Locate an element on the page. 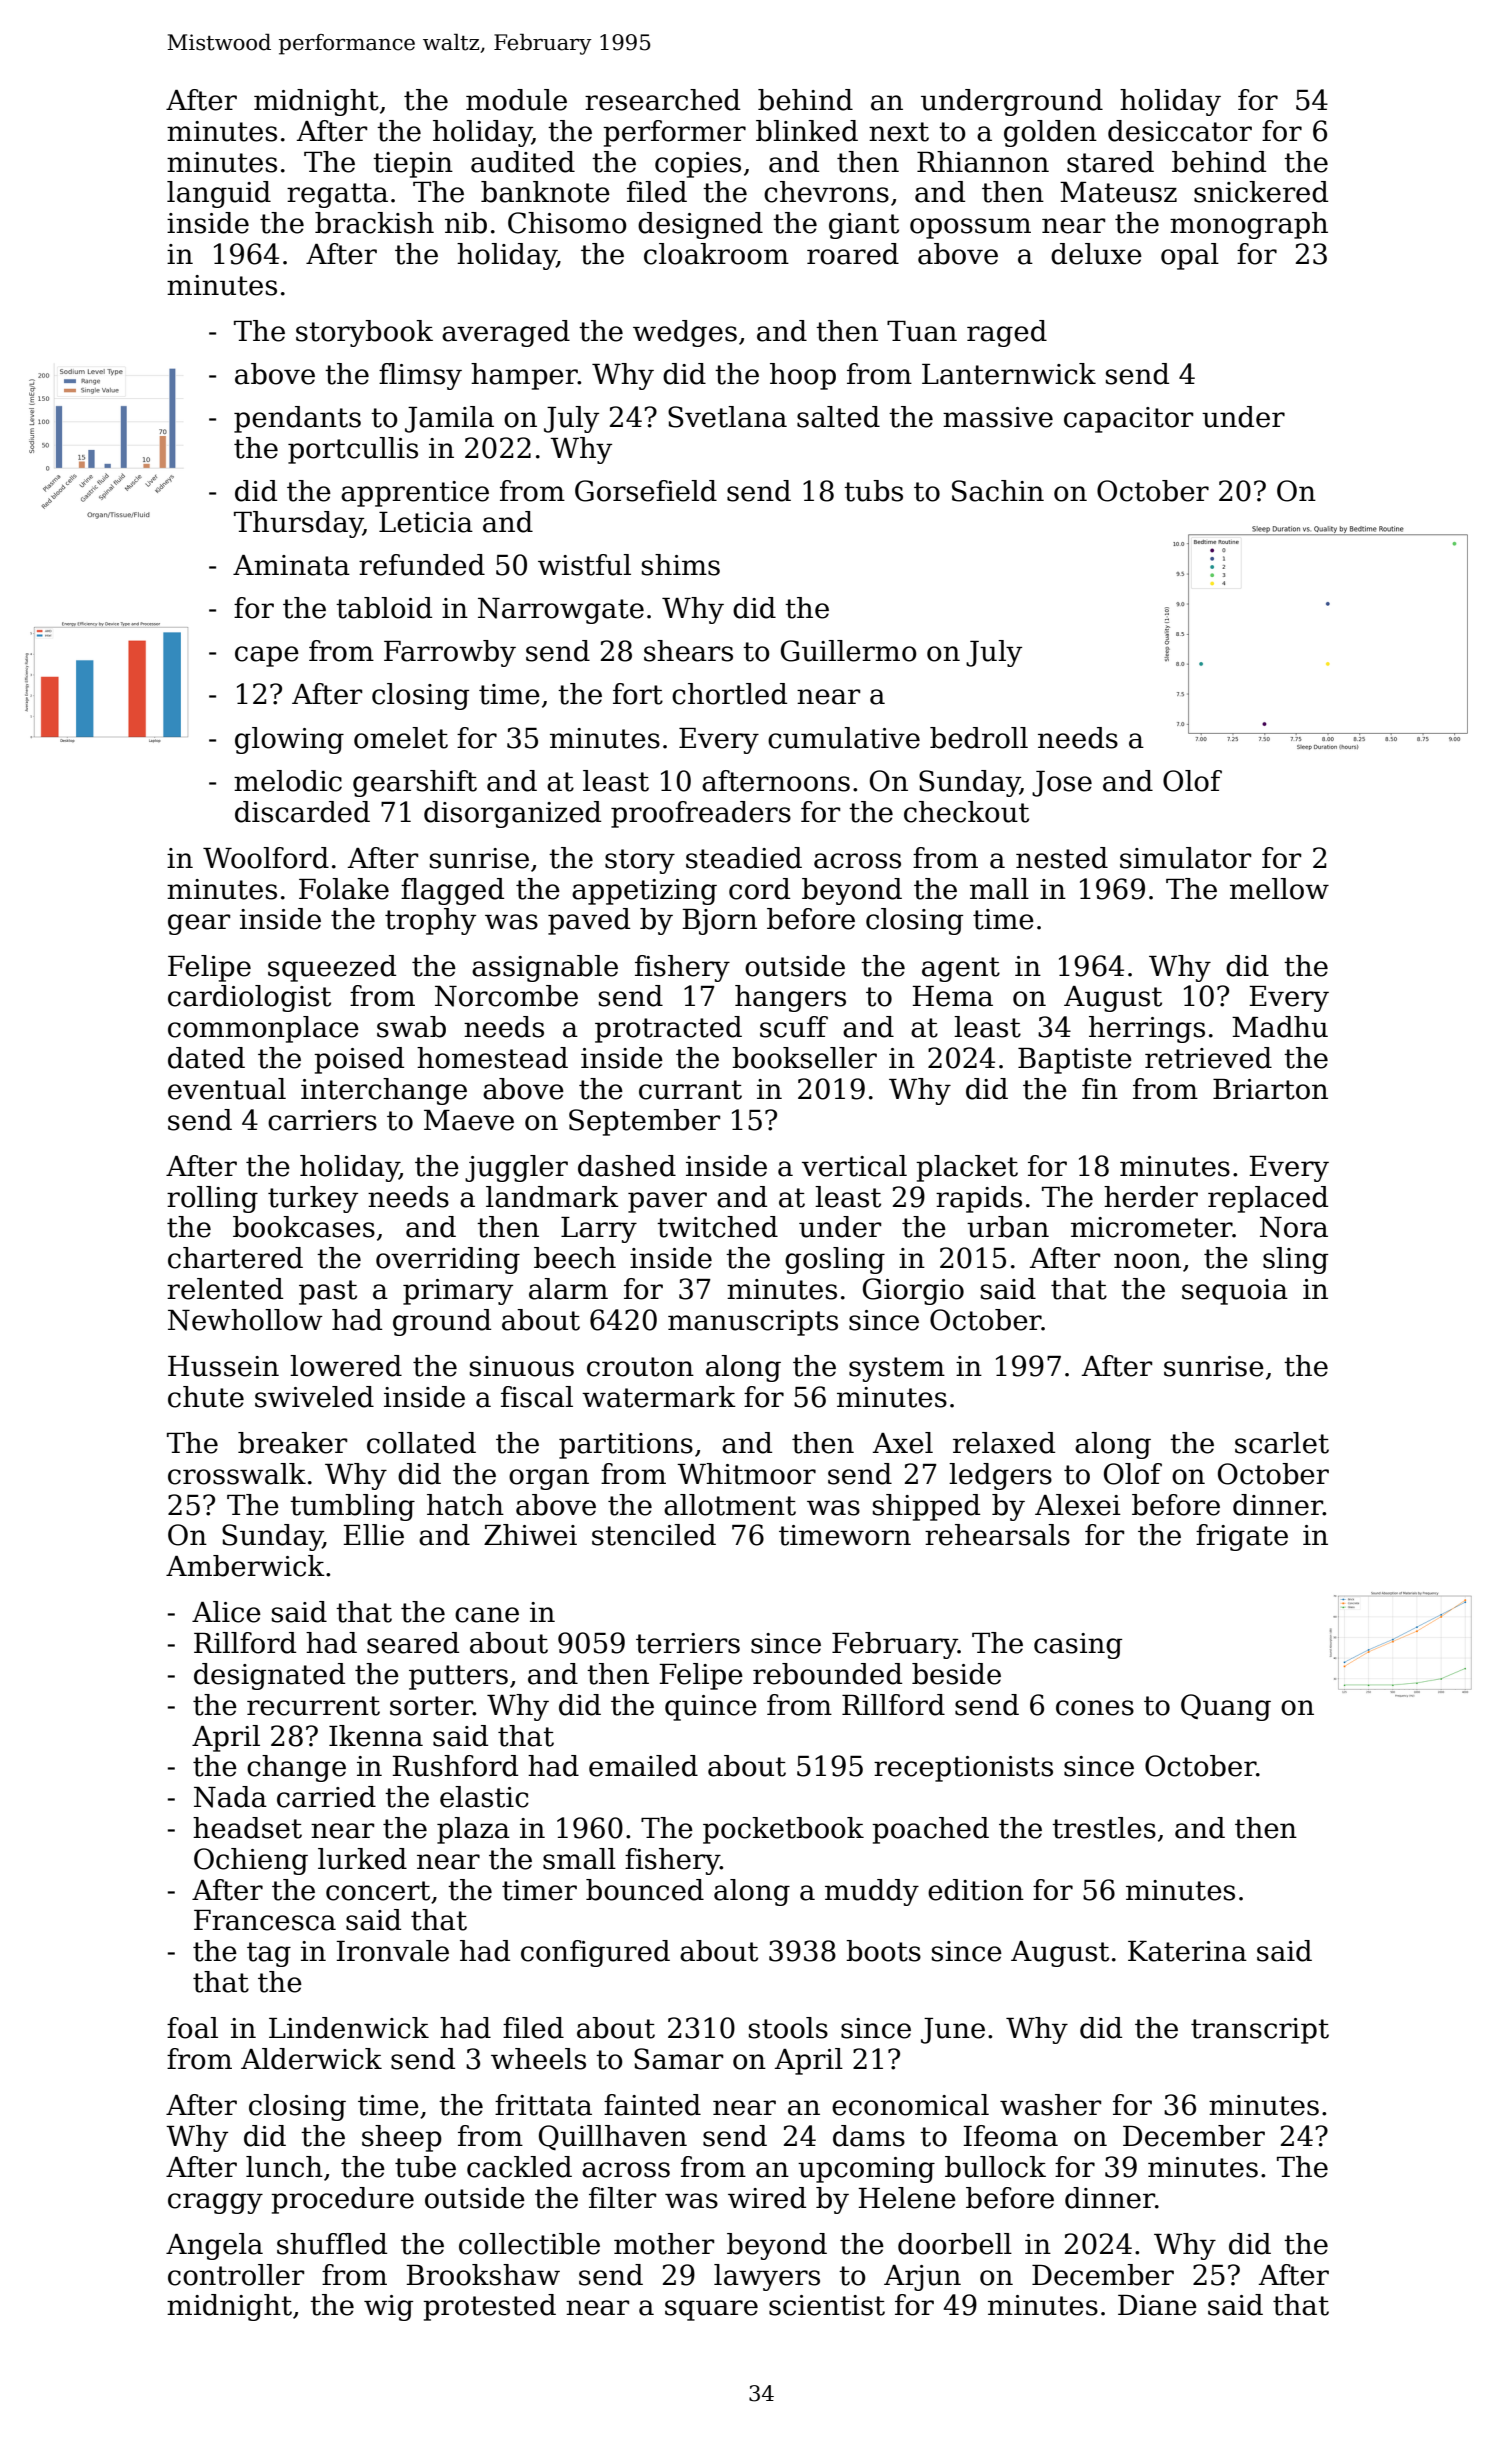 Image resolution: width=1496 pixels, height=2464 pixels. Farrowby is located at coordinates (450, 653).
